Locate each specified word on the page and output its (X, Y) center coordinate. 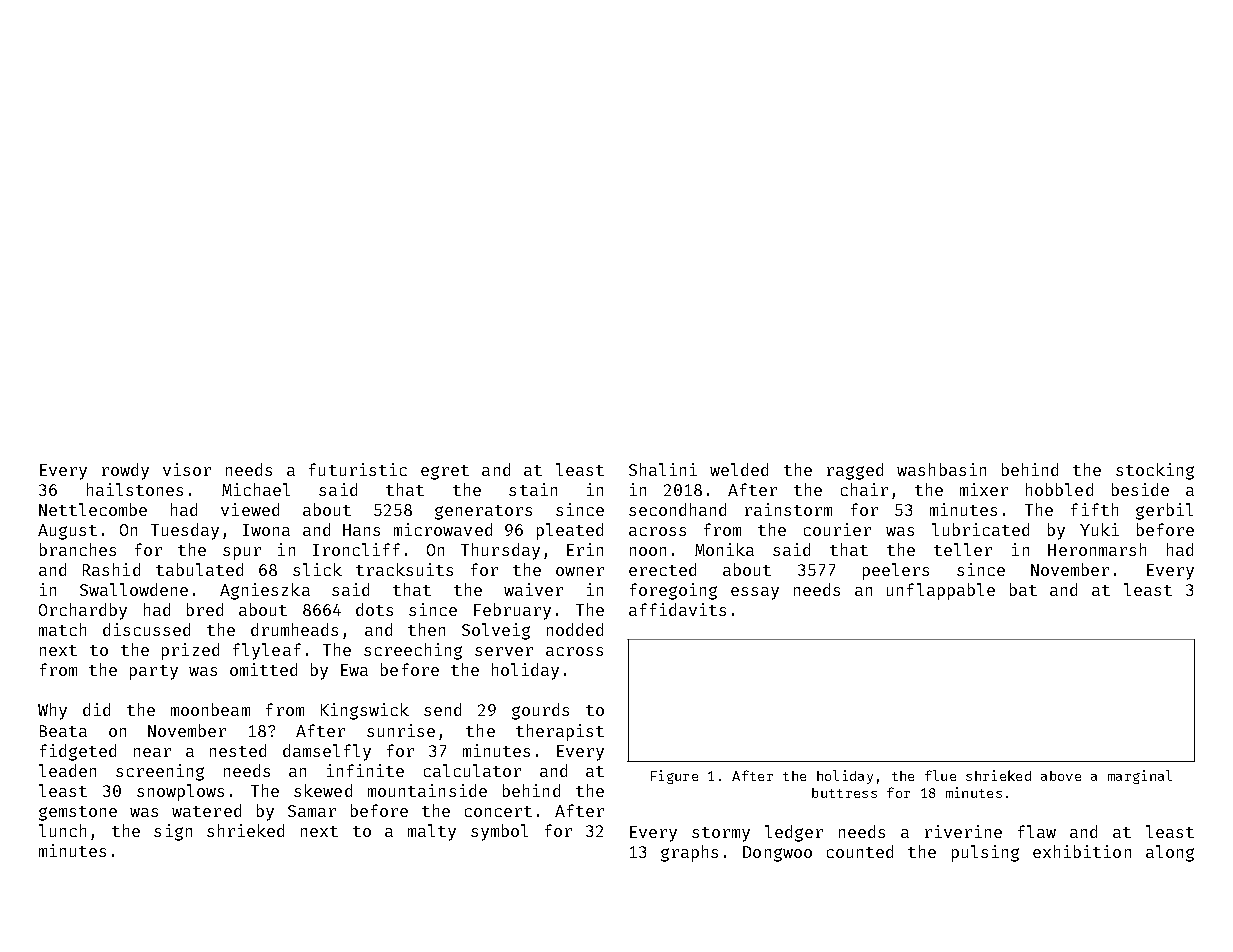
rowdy (125, 471)
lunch (62, 830)
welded (739, 469)
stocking (1155, 471)
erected (662, 569)
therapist (560, 732)
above (1061, 776)
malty (432, 832)
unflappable (941, 591)
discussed (146, 629)
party (154, 672)
